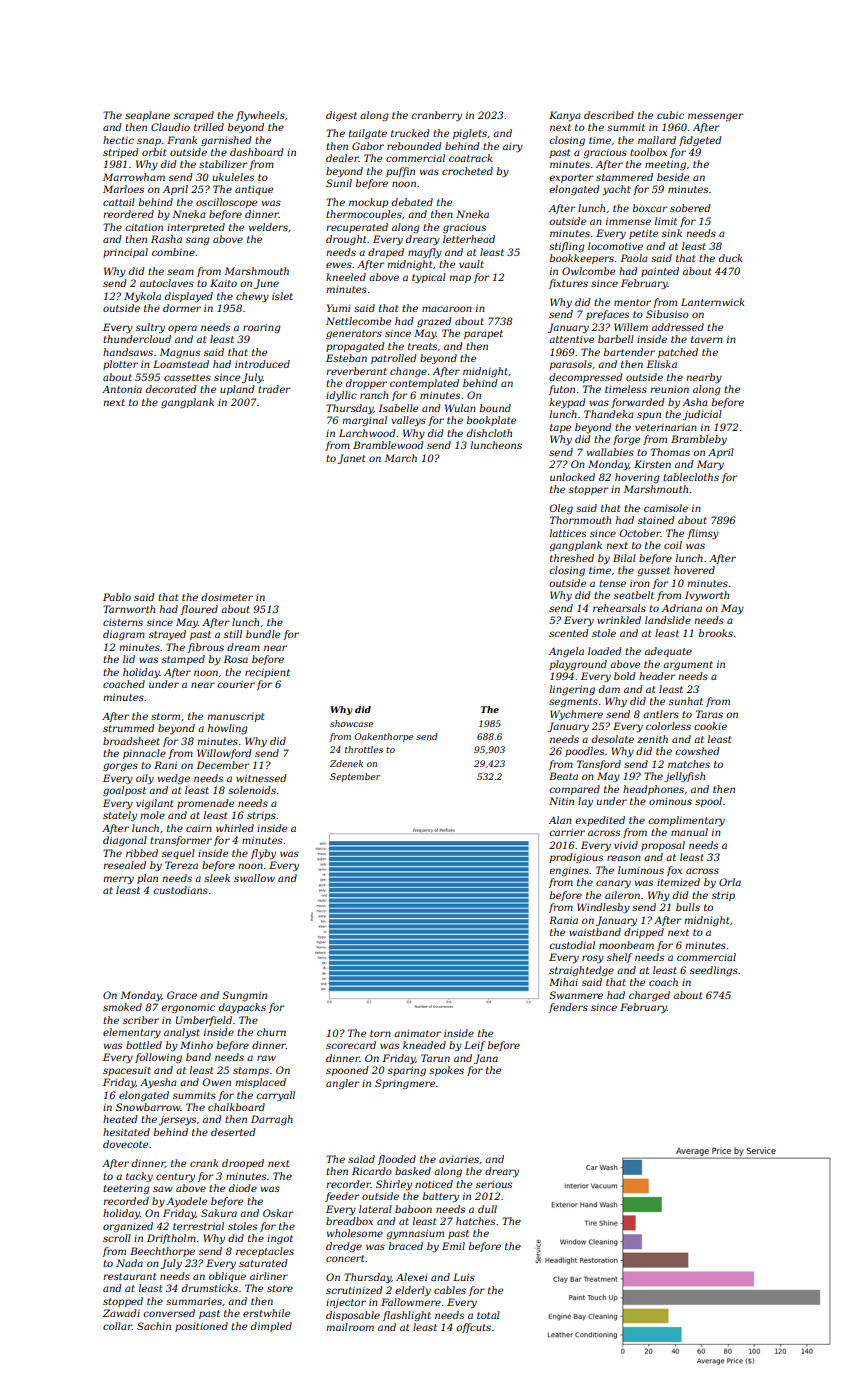 The height and width of the screenshot is (1400, 849). What do you see at coordinates (346, 763) in the screenshot?
I see `Zdenek` at bounding box center [346, 763].
